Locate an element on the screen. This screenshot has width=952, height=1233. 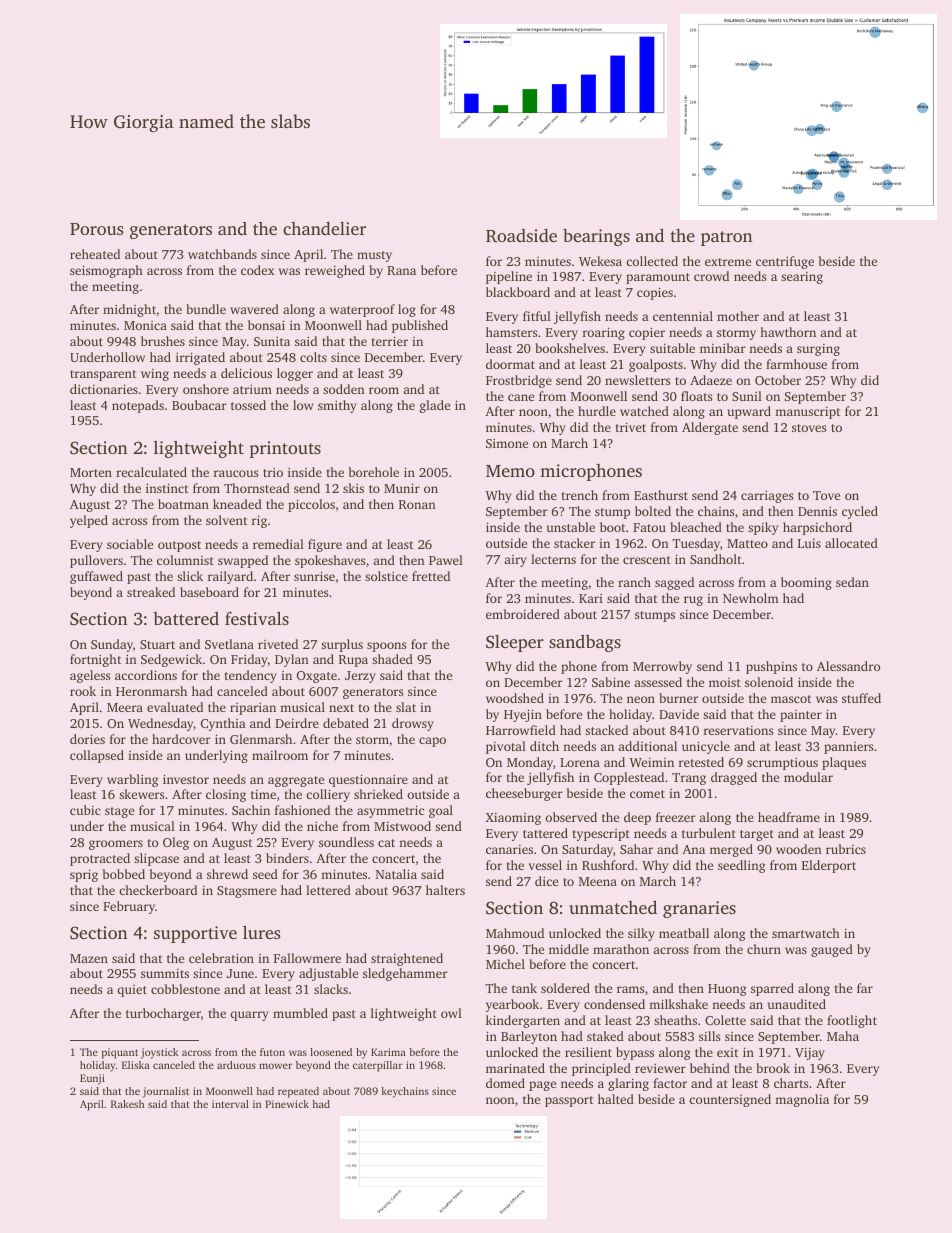
yelped is located at coordinates (89, 521).
